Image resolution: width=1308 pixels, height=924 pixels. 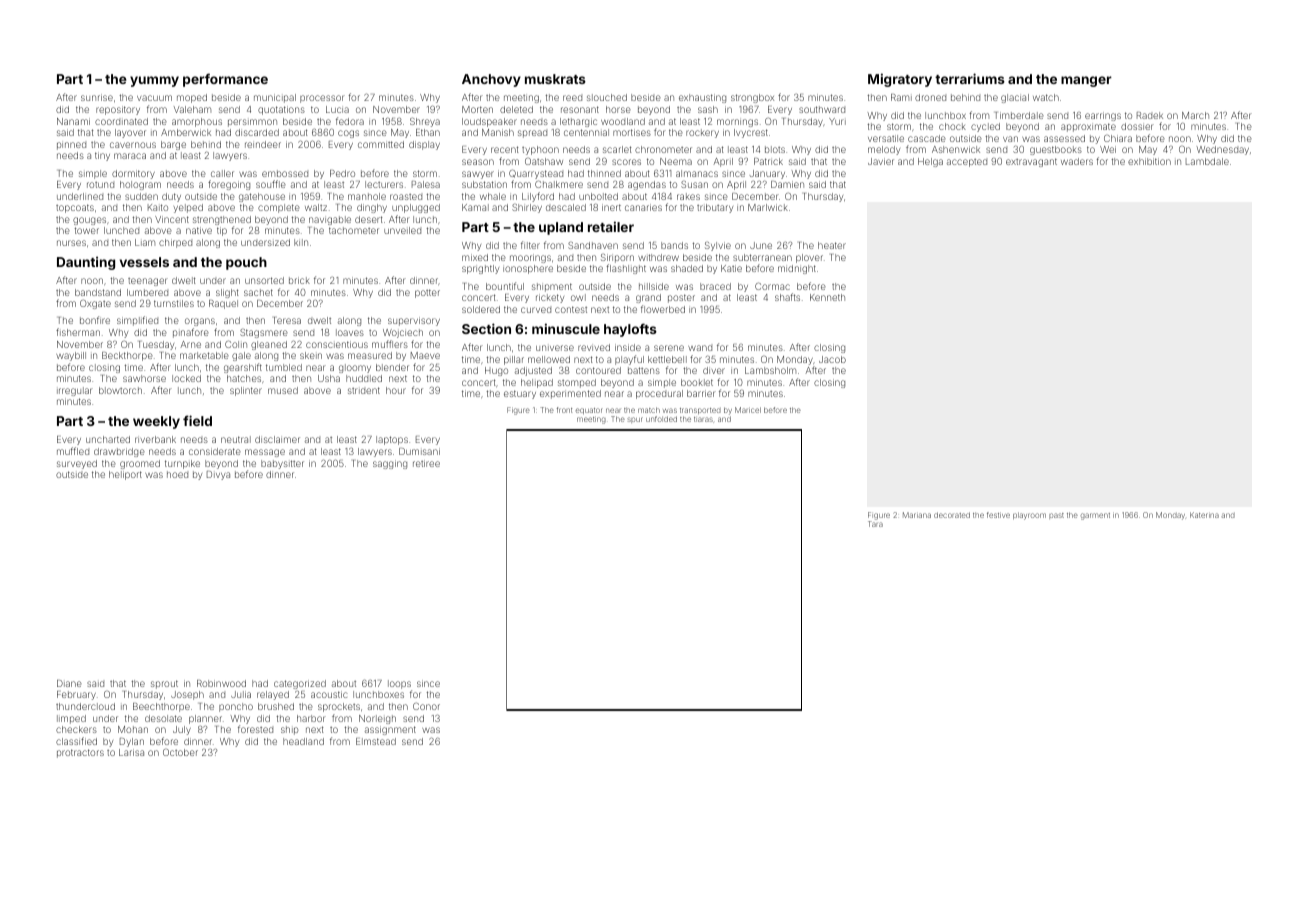 I want to click on caller, so click(x=222, y=173).
